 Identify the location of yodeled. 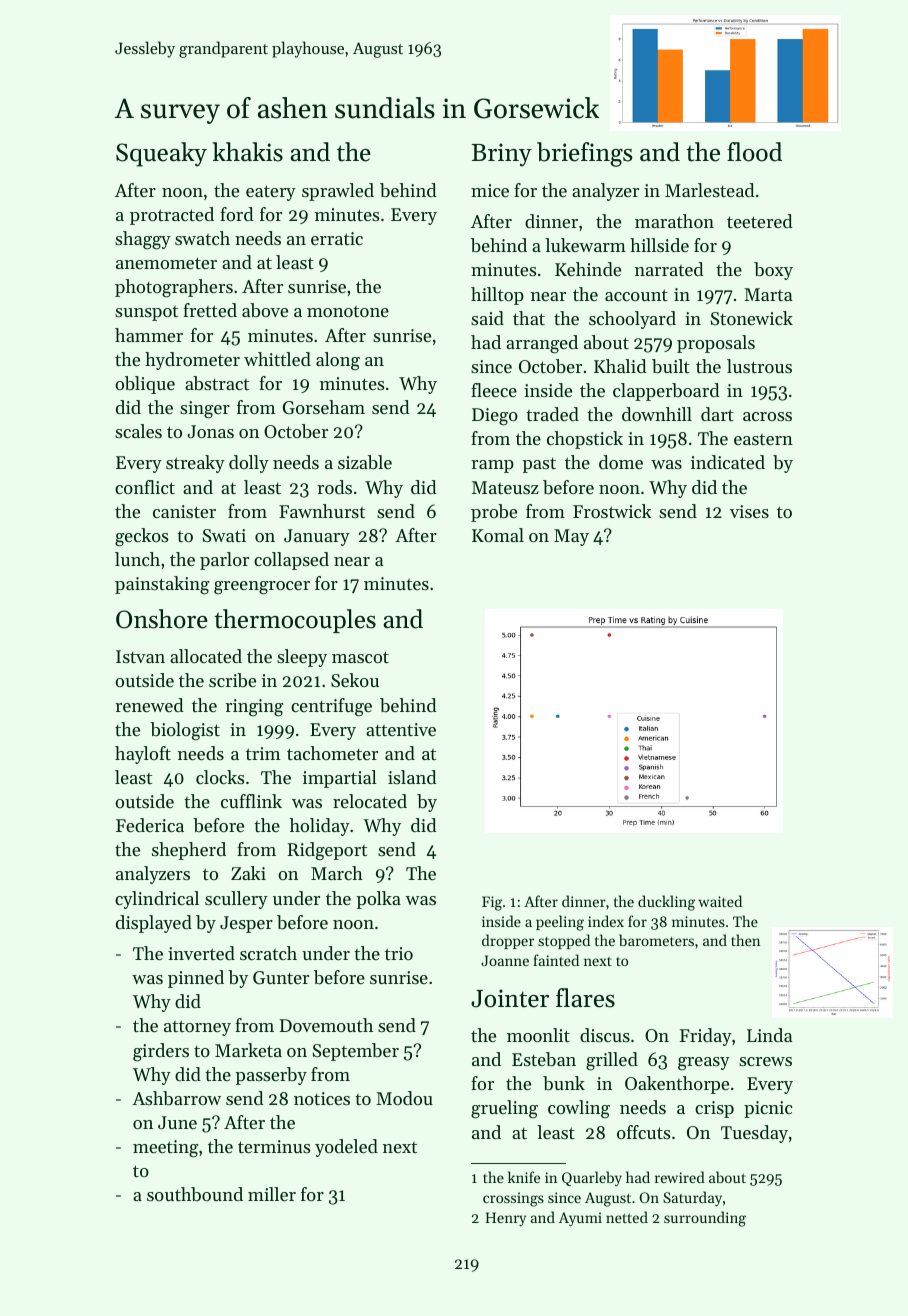
(346, 1148).
